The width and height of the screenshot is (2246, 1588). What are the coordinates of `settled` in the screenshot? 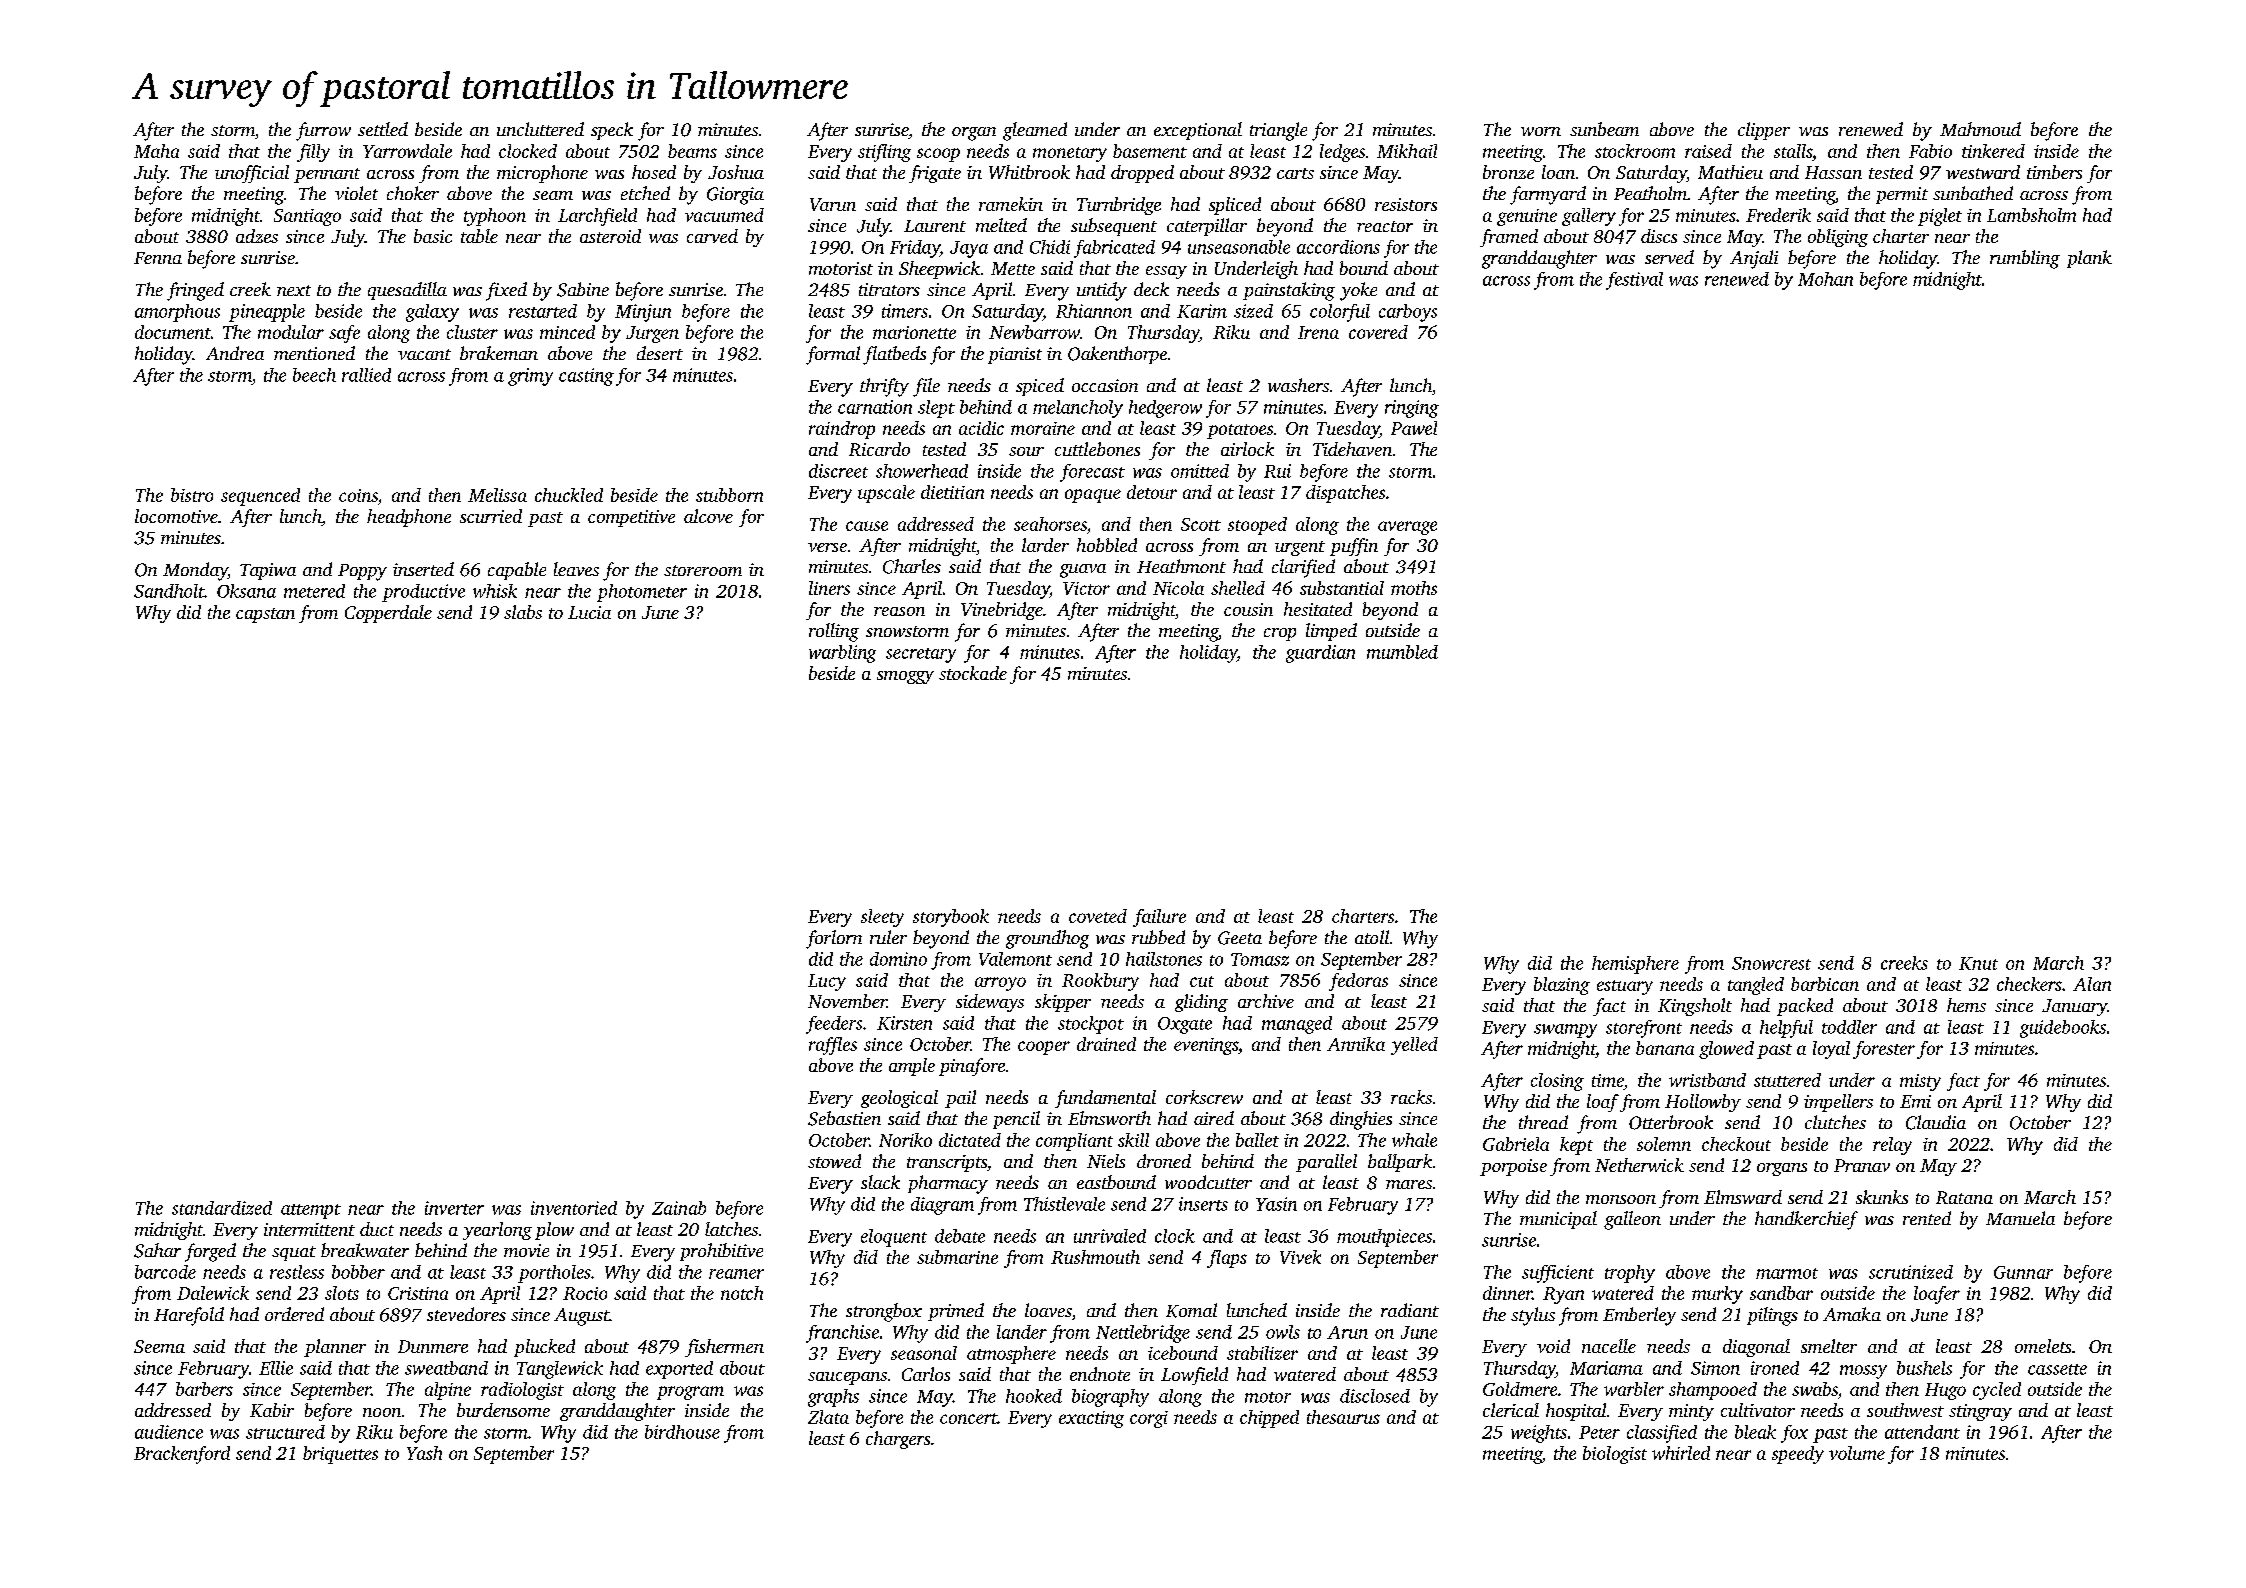 It's located at (383, 129).
